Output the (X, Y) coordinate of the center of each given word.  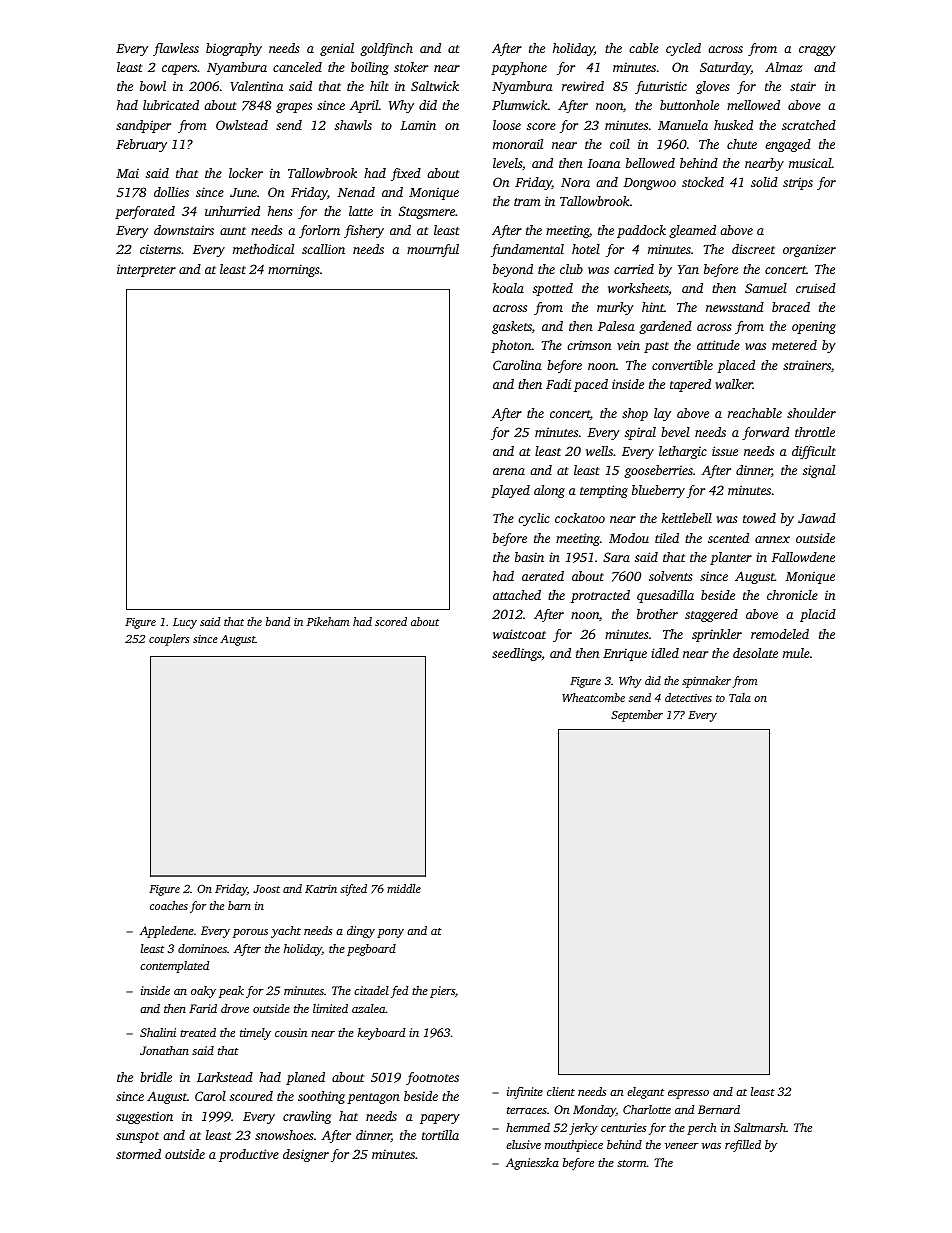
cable (644, 48)
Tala (740, 697)
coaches (169, 905)
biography (234, 49)
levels (507, 163)
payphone (519, 68)
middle (404, 888)
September (637, 716)
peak (231, 992)
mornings (294, 270)
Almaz (784, 67)
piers (442, 992)
